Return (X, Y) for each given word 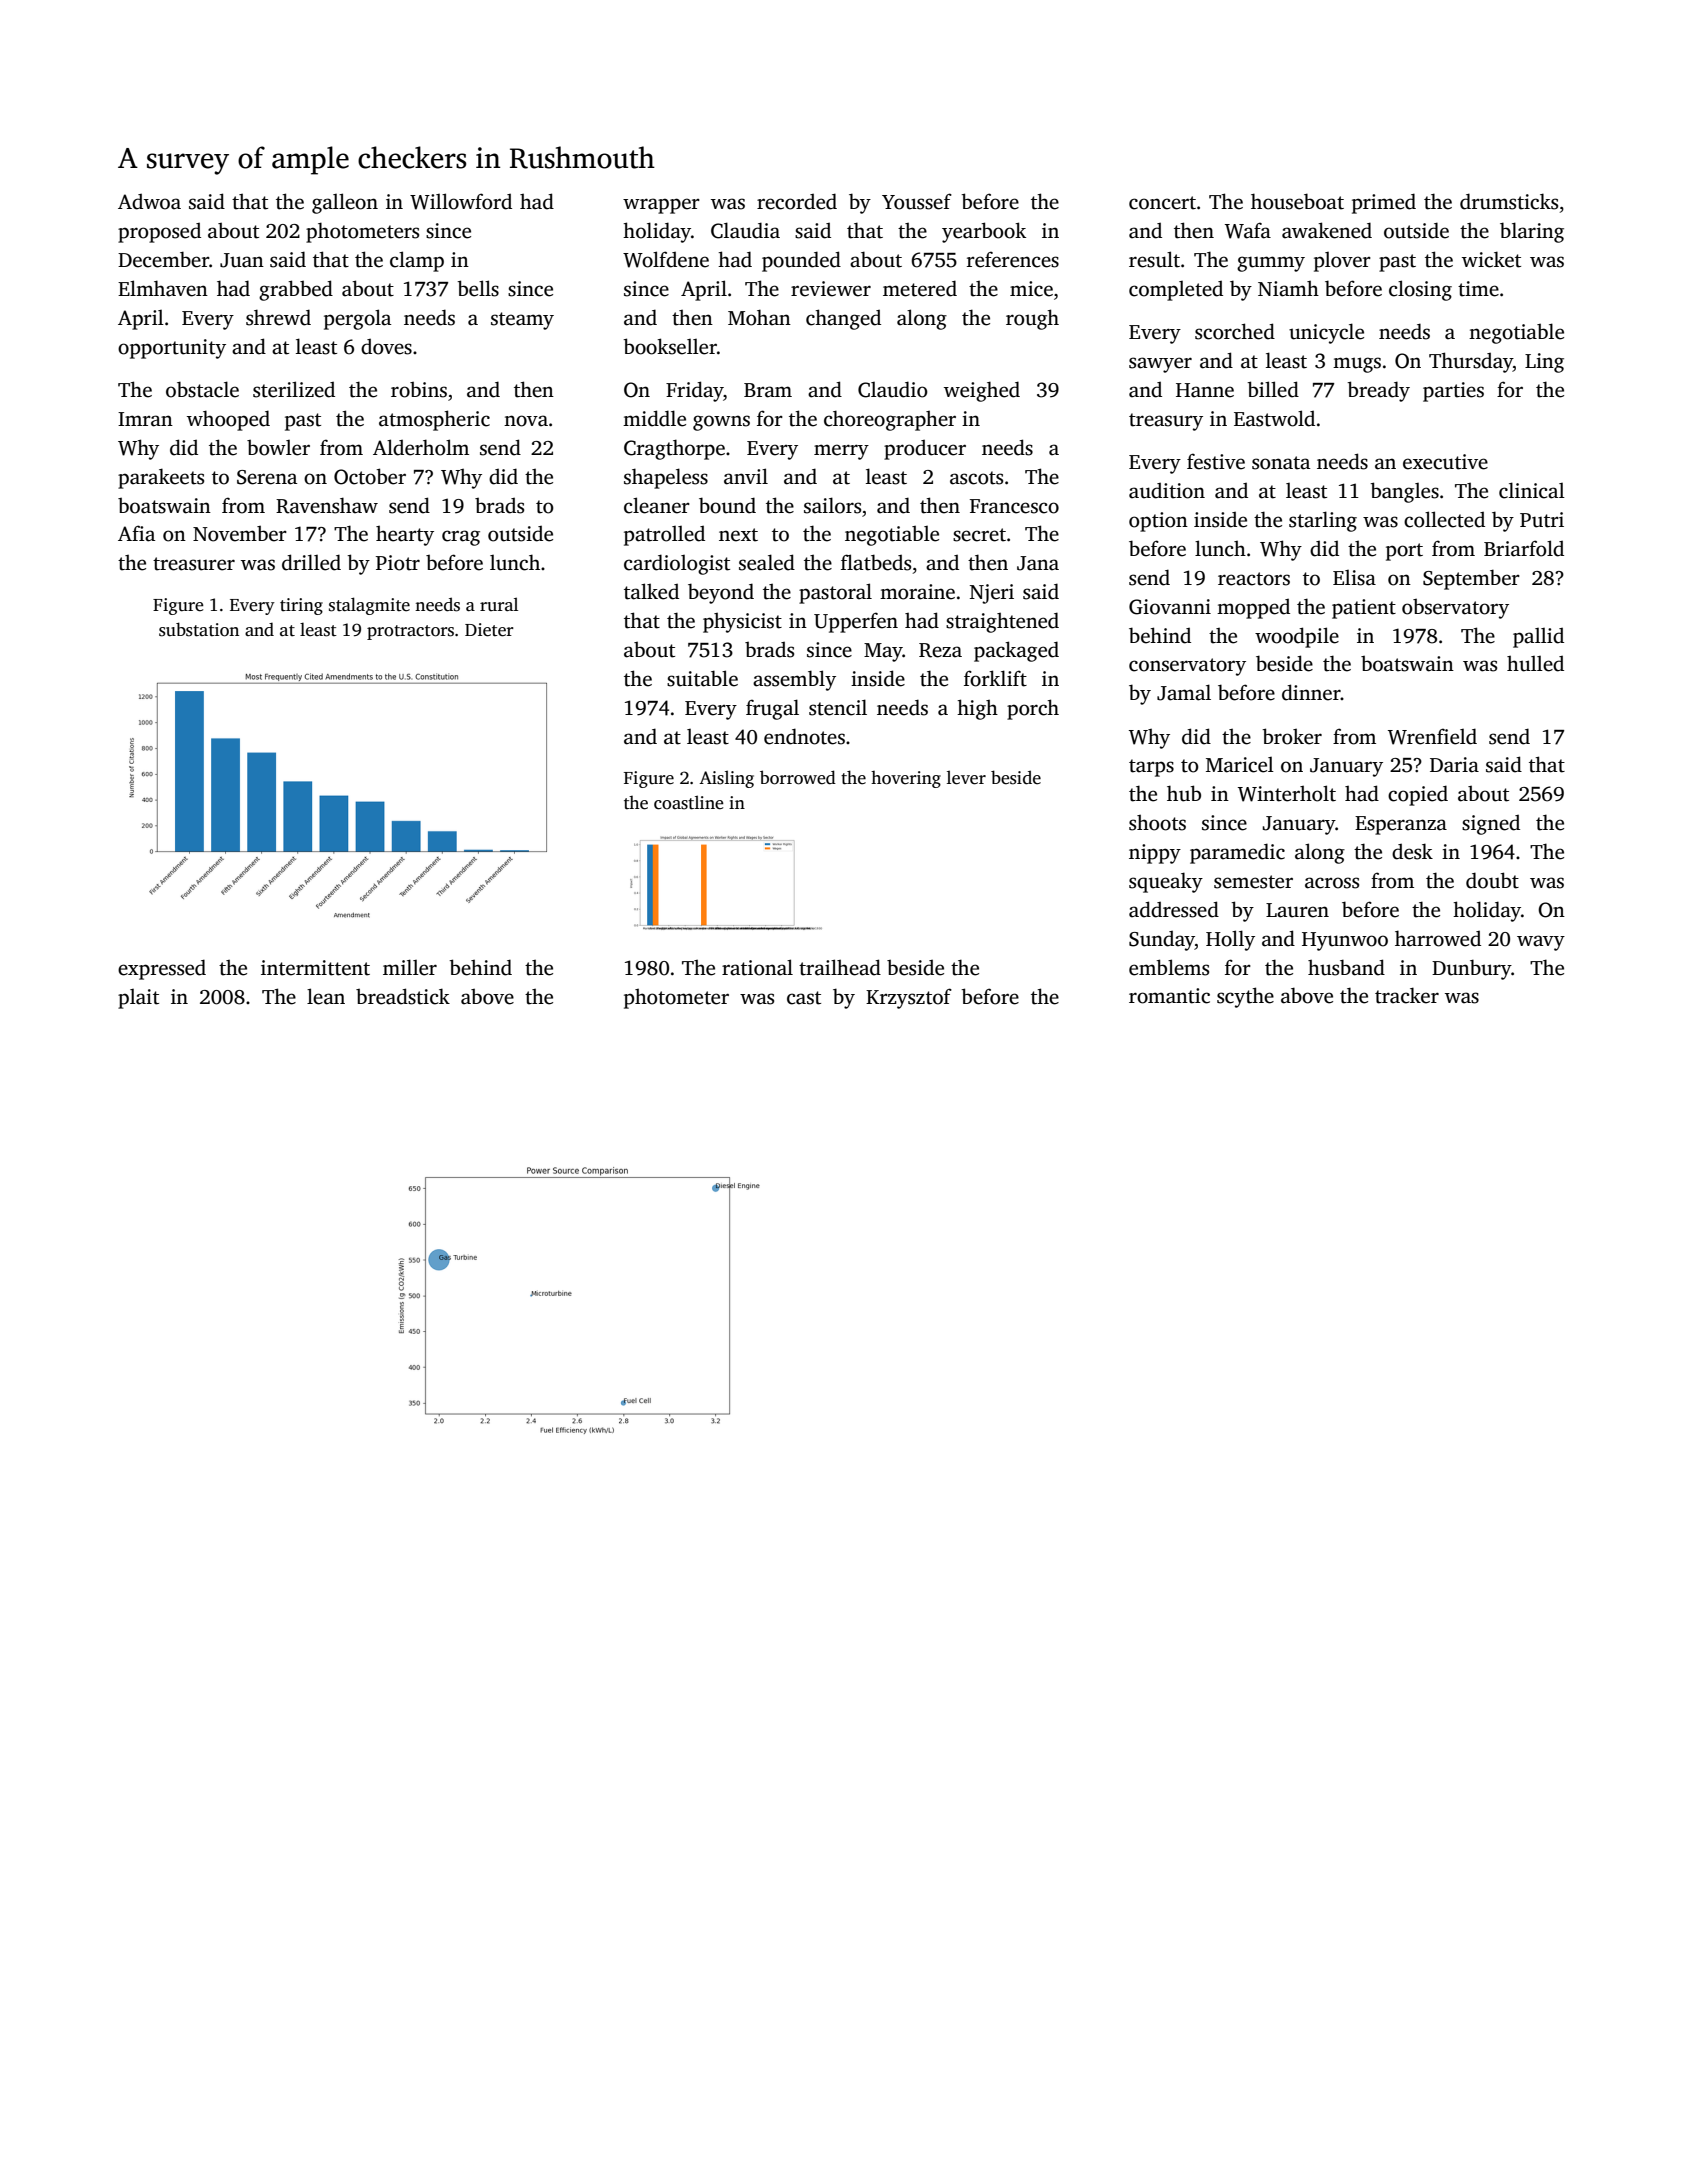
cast (804, 998)
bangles (1404, 492)
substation (199, 629)
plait (138, 999)
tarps (1151, 768)
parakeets (161, 478)
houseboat (1297, 201)
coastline (689, 802)
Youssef (917, 201)
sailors (832, 505)
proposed (159, 232)
